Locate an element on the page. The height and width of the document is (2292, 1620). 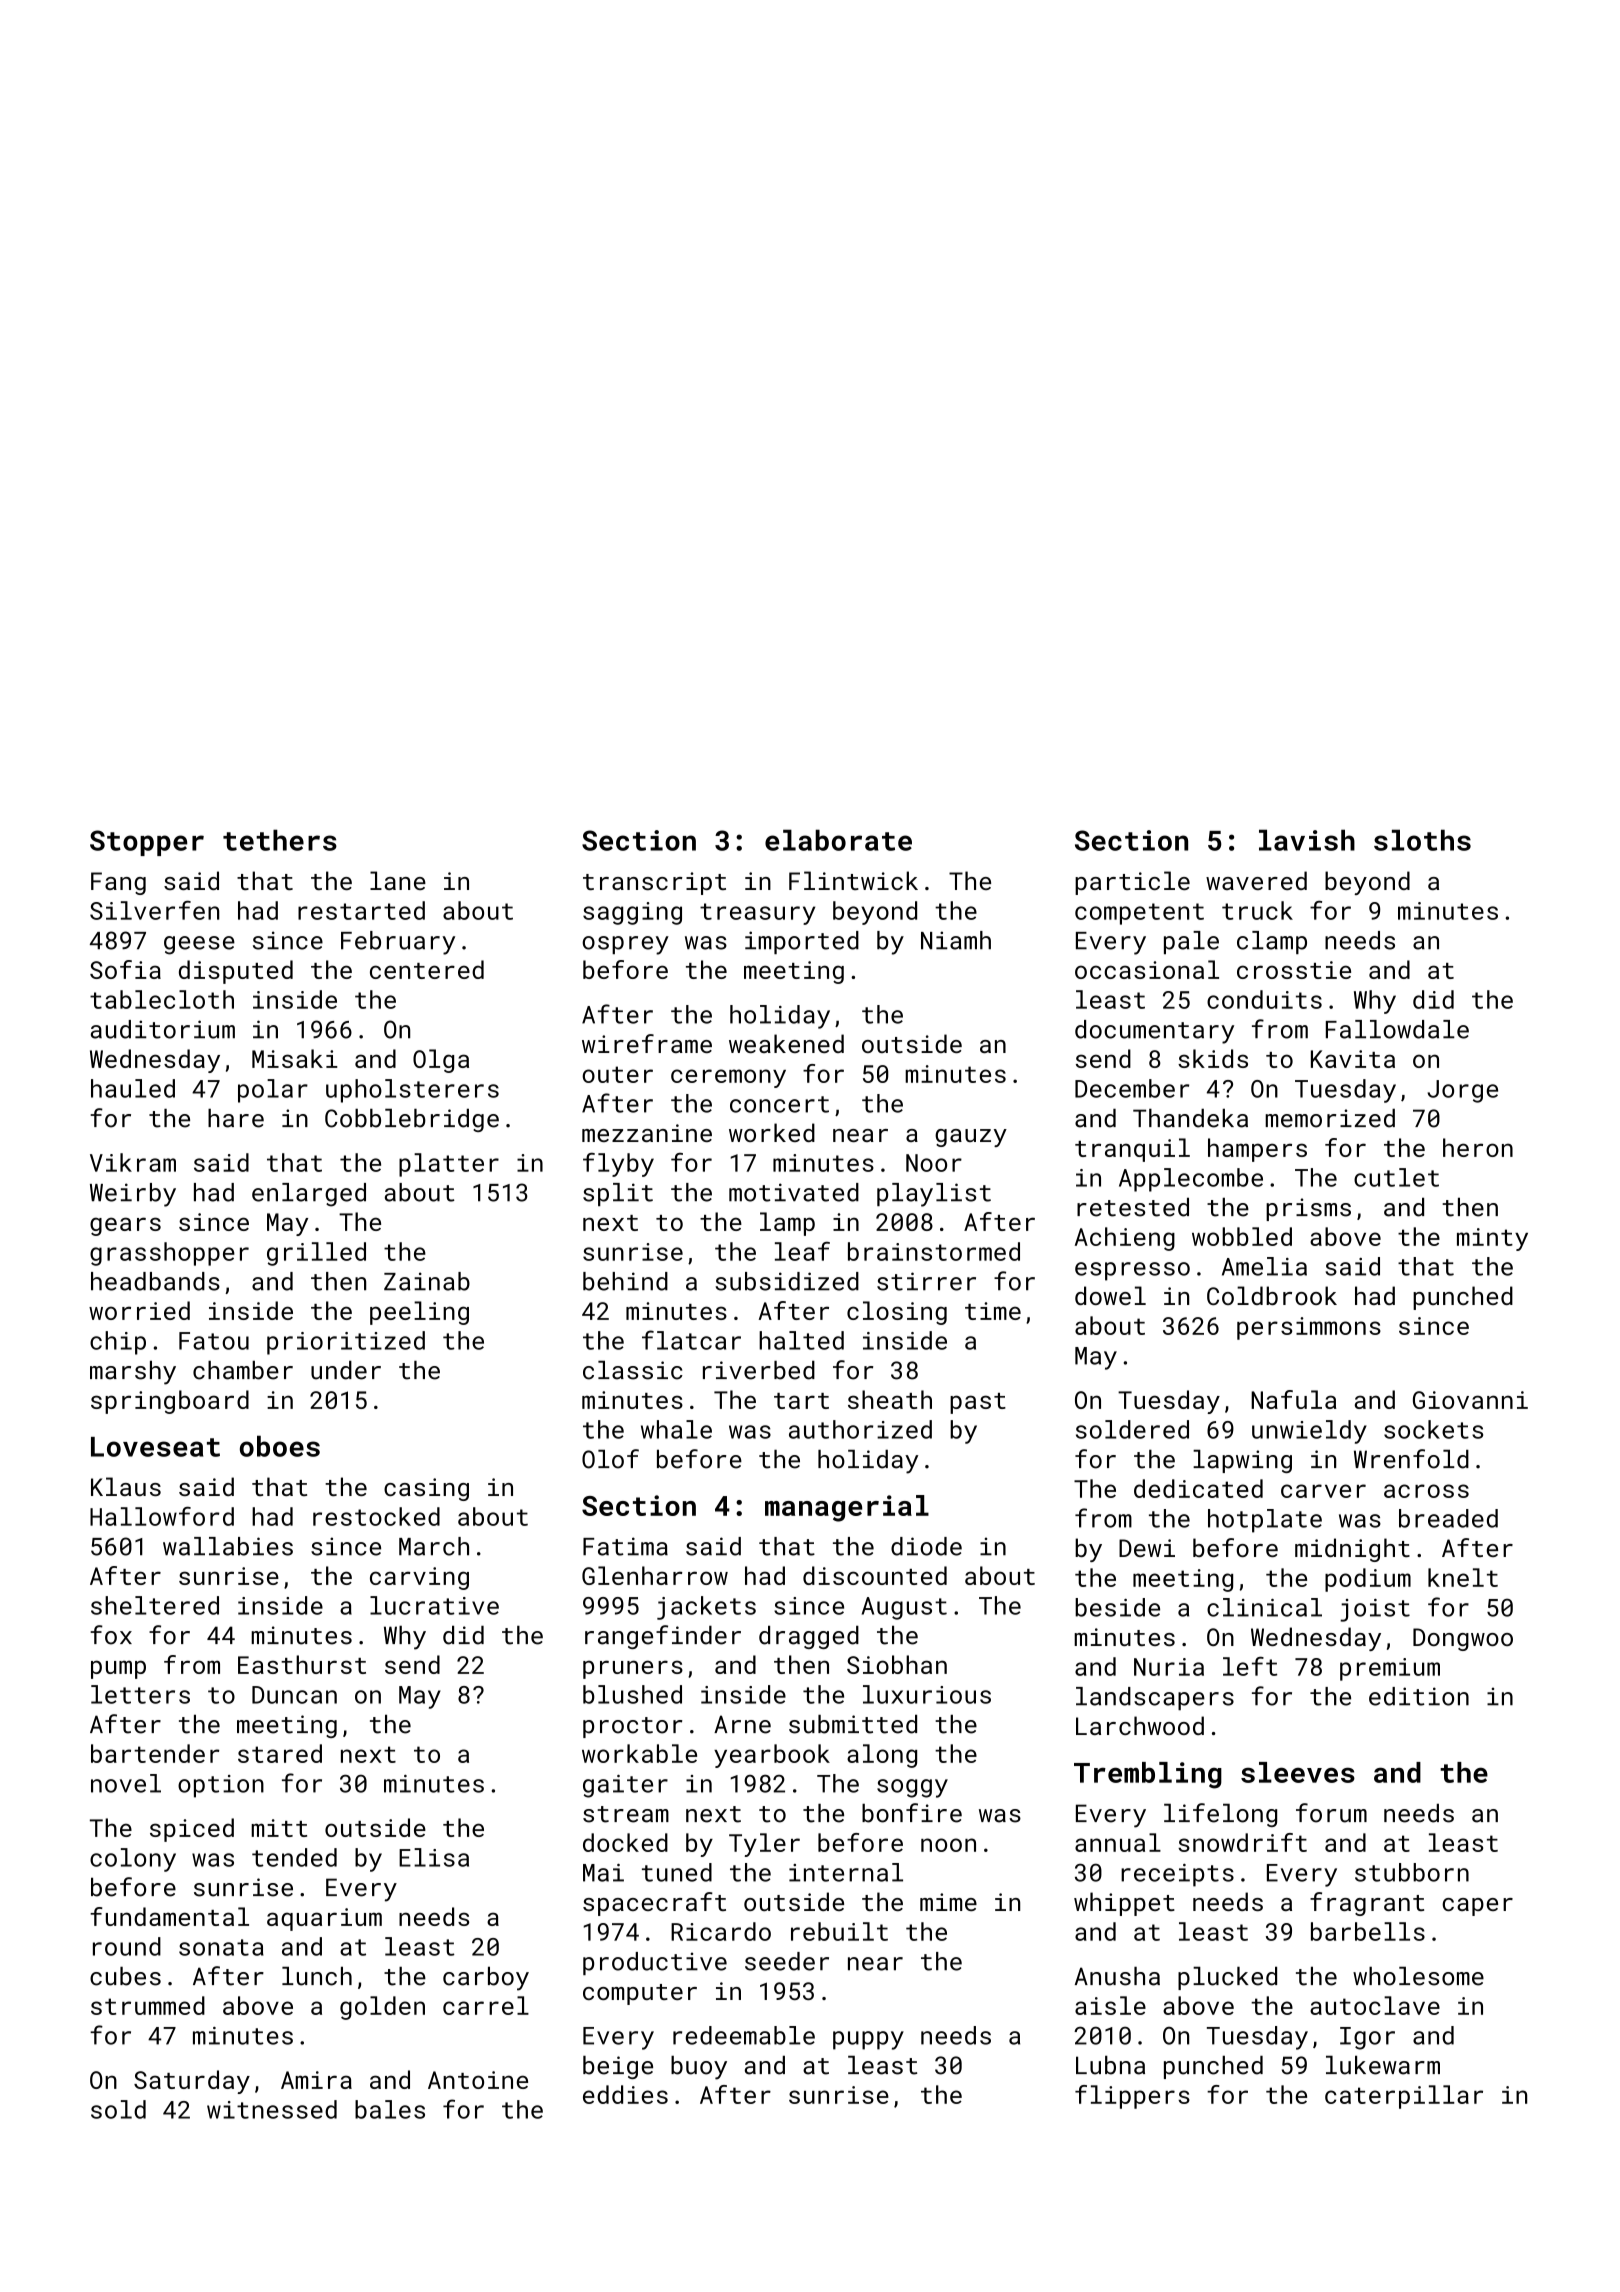
motivated is located at coordinates (794, 1192).
